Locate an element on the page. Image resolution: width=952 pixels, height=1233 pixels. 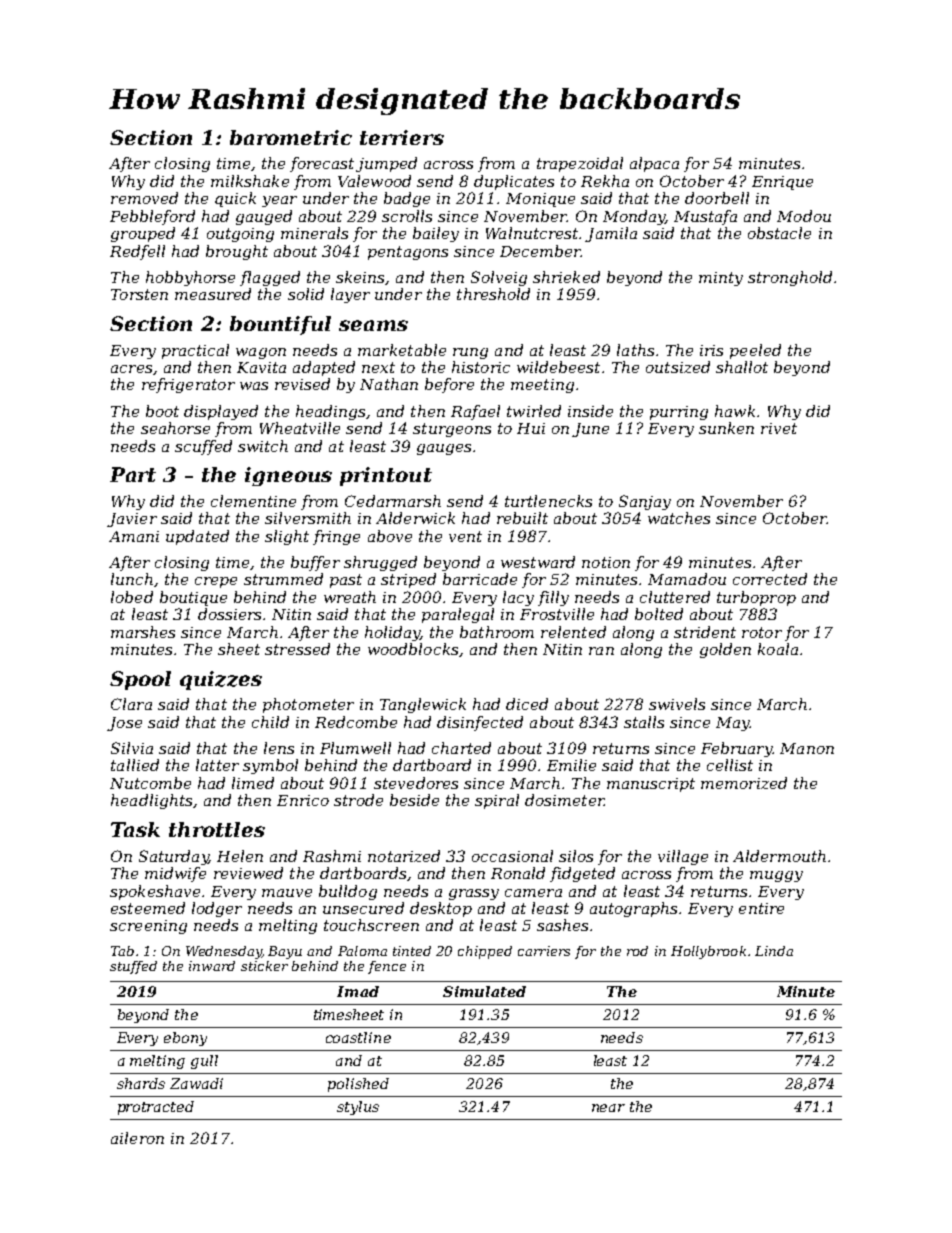
pentagons is located at coordinates (408, 253).
